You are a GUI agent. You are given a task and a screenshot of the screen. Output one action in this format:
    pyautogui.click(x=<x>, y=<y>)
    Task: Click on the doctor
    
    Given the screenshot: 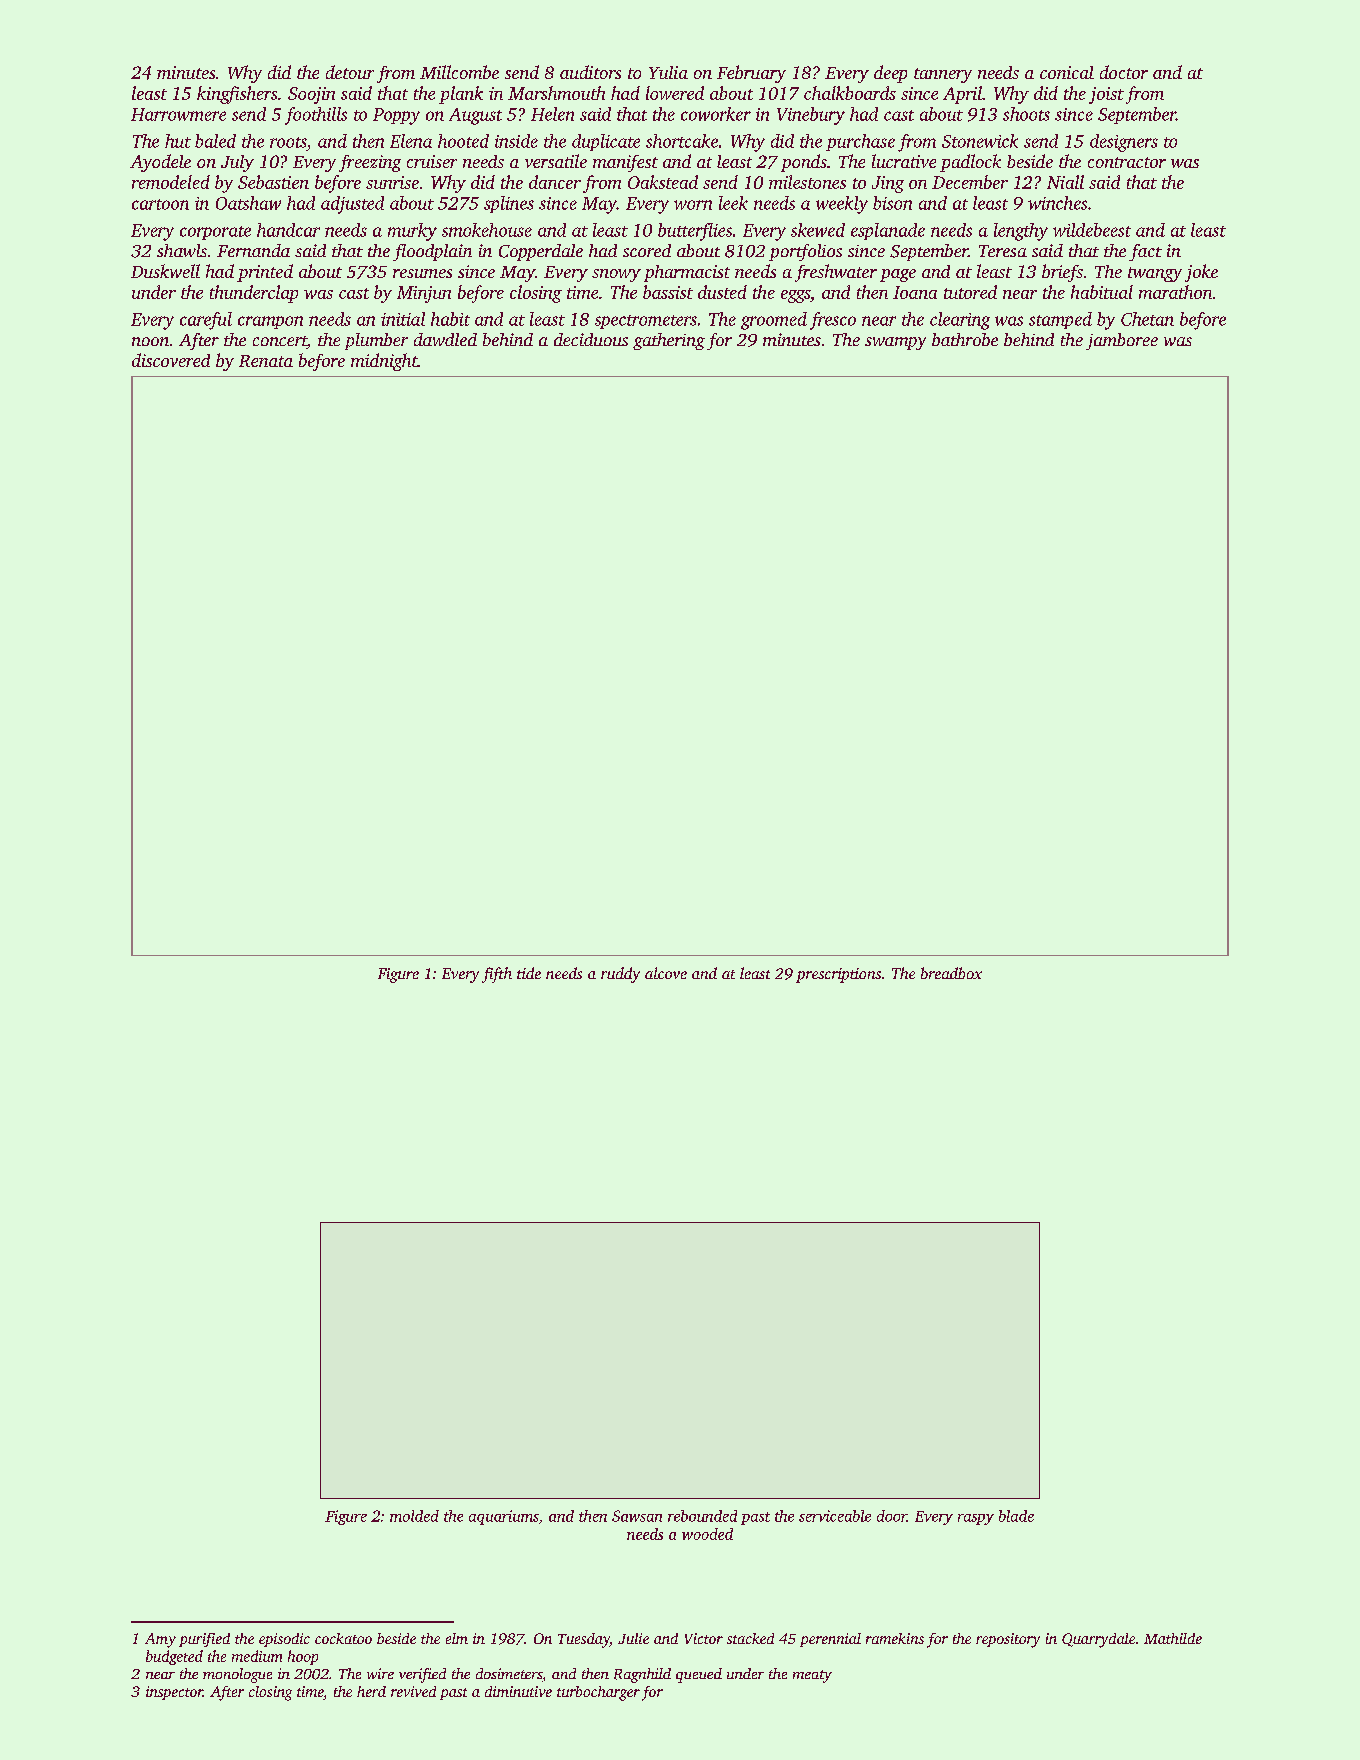 What is the action you would take?
    pyautogui.click(x=1124, y=72)
